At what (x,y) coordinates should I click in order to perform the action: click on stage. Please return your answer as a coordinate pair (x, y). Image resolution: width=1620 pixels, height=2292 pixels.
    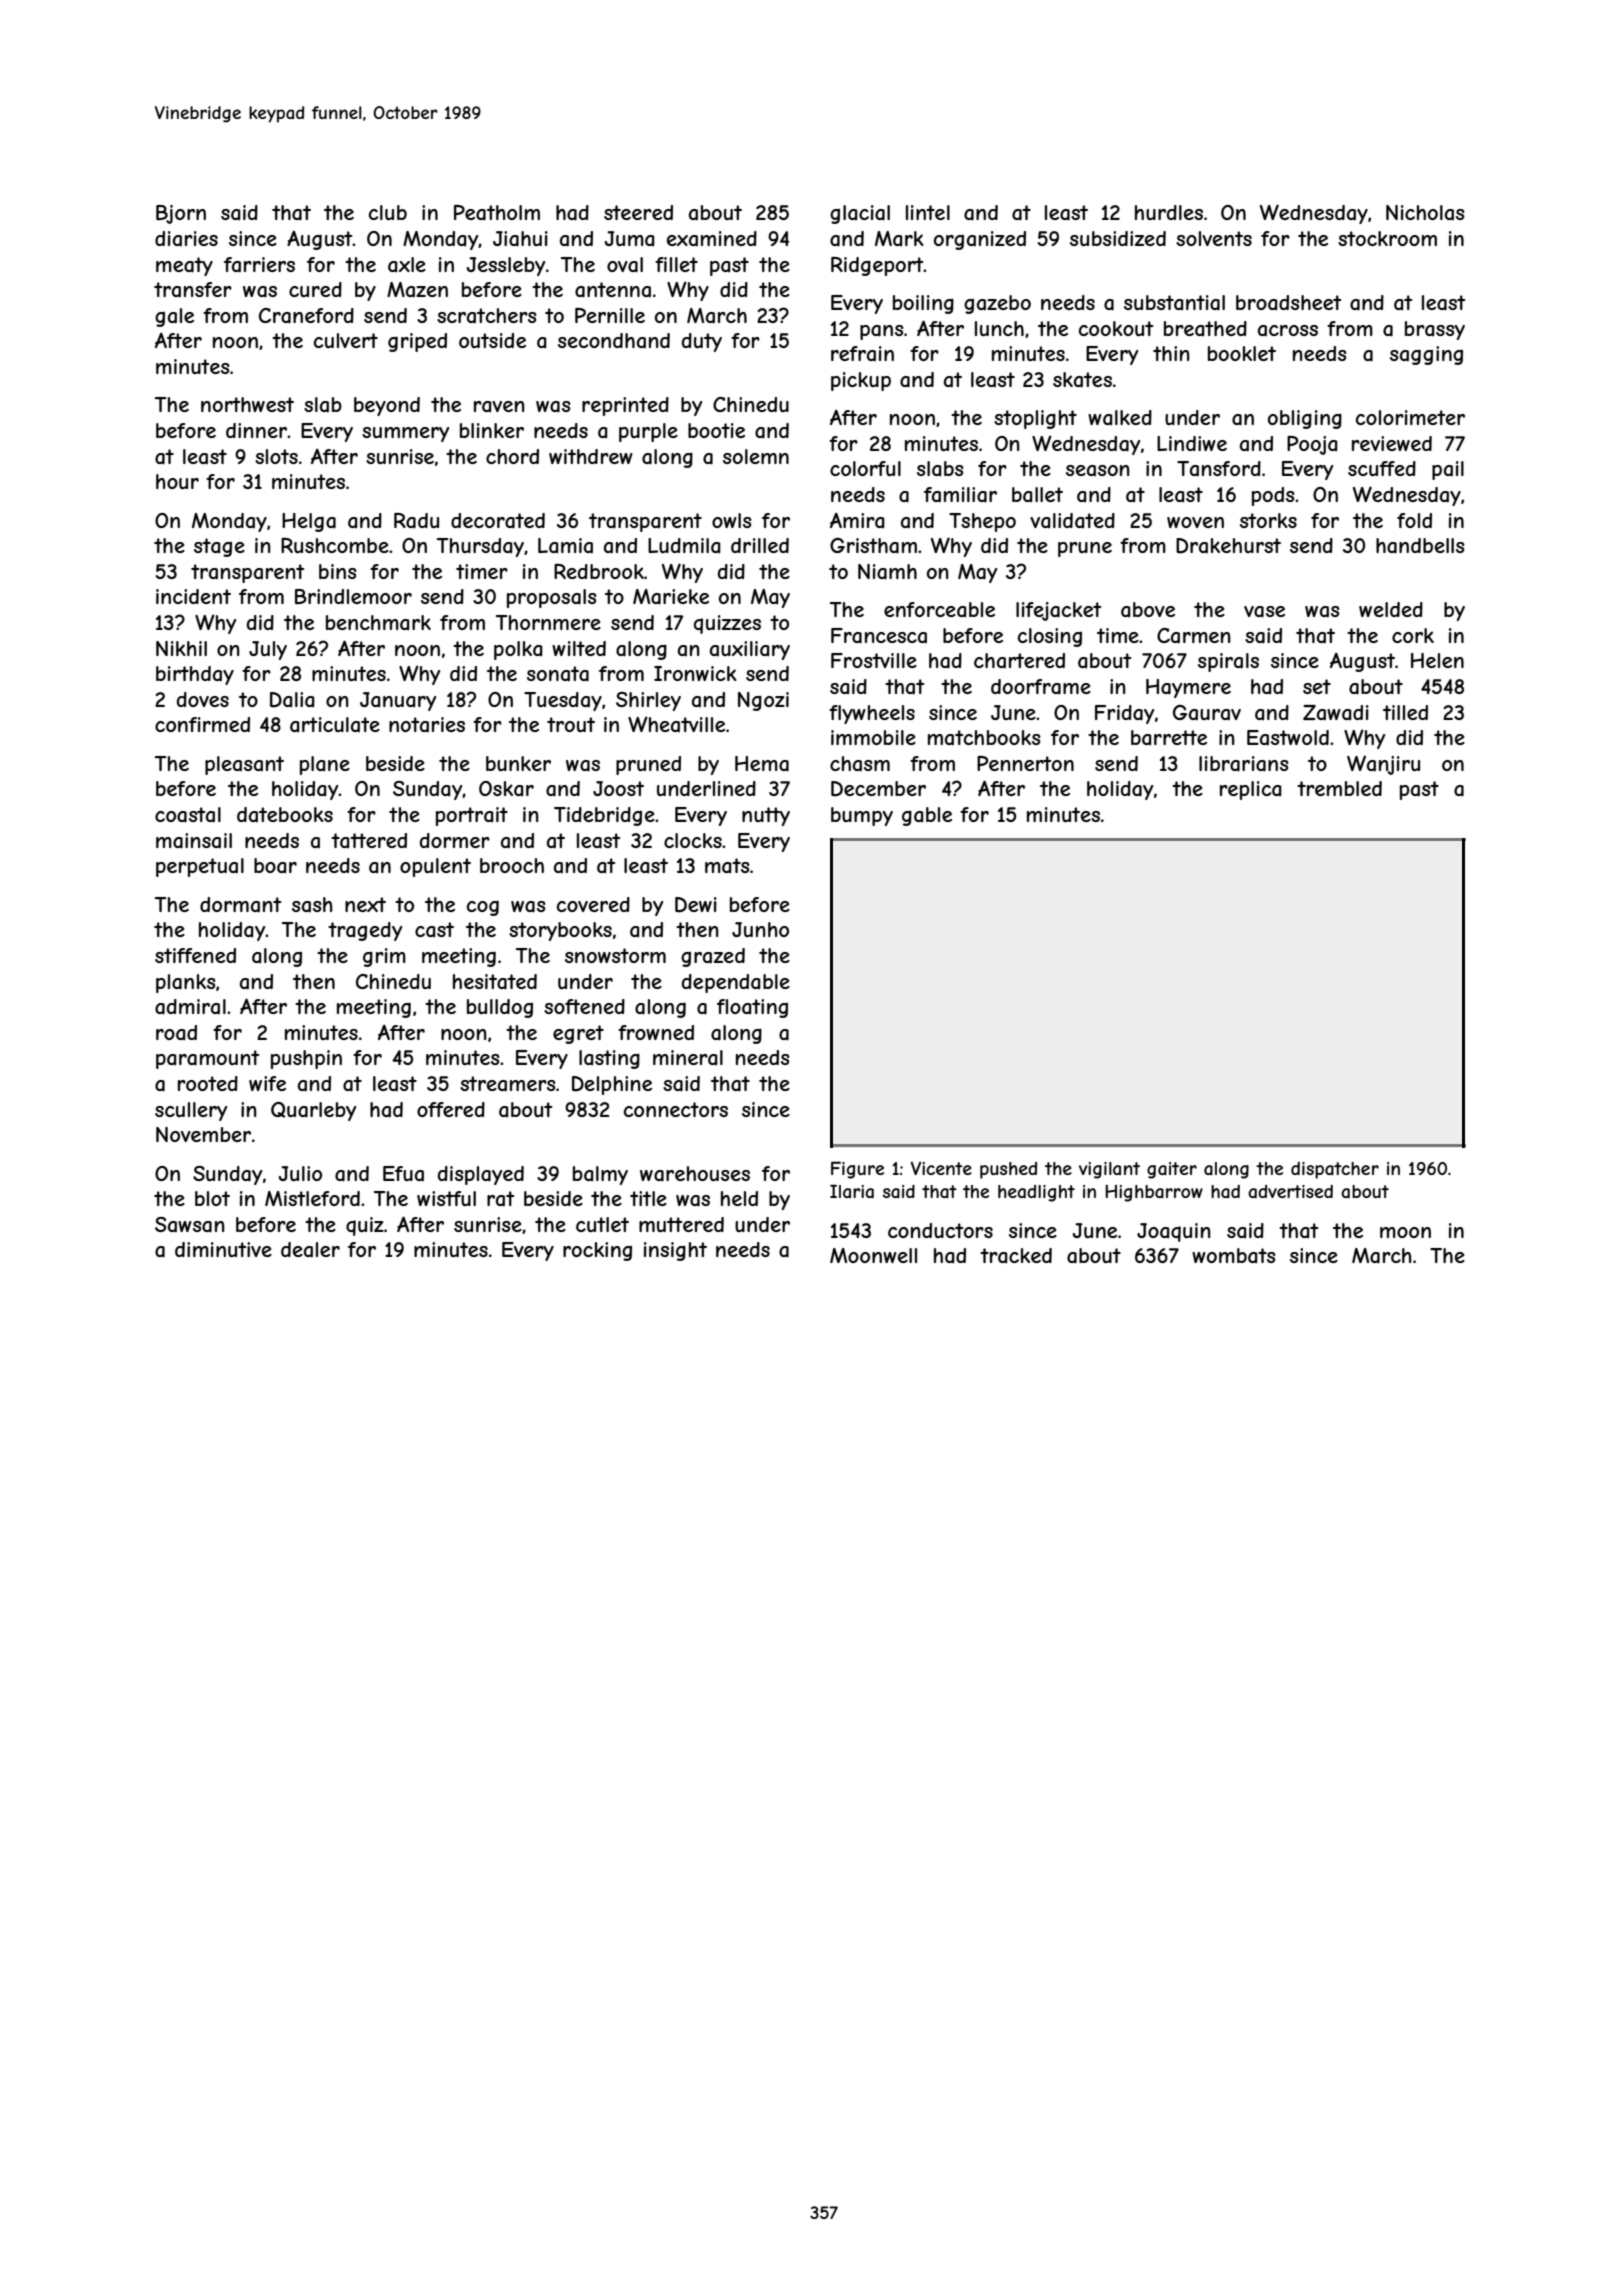
    Looking at the image, I should click on (219, 547).
